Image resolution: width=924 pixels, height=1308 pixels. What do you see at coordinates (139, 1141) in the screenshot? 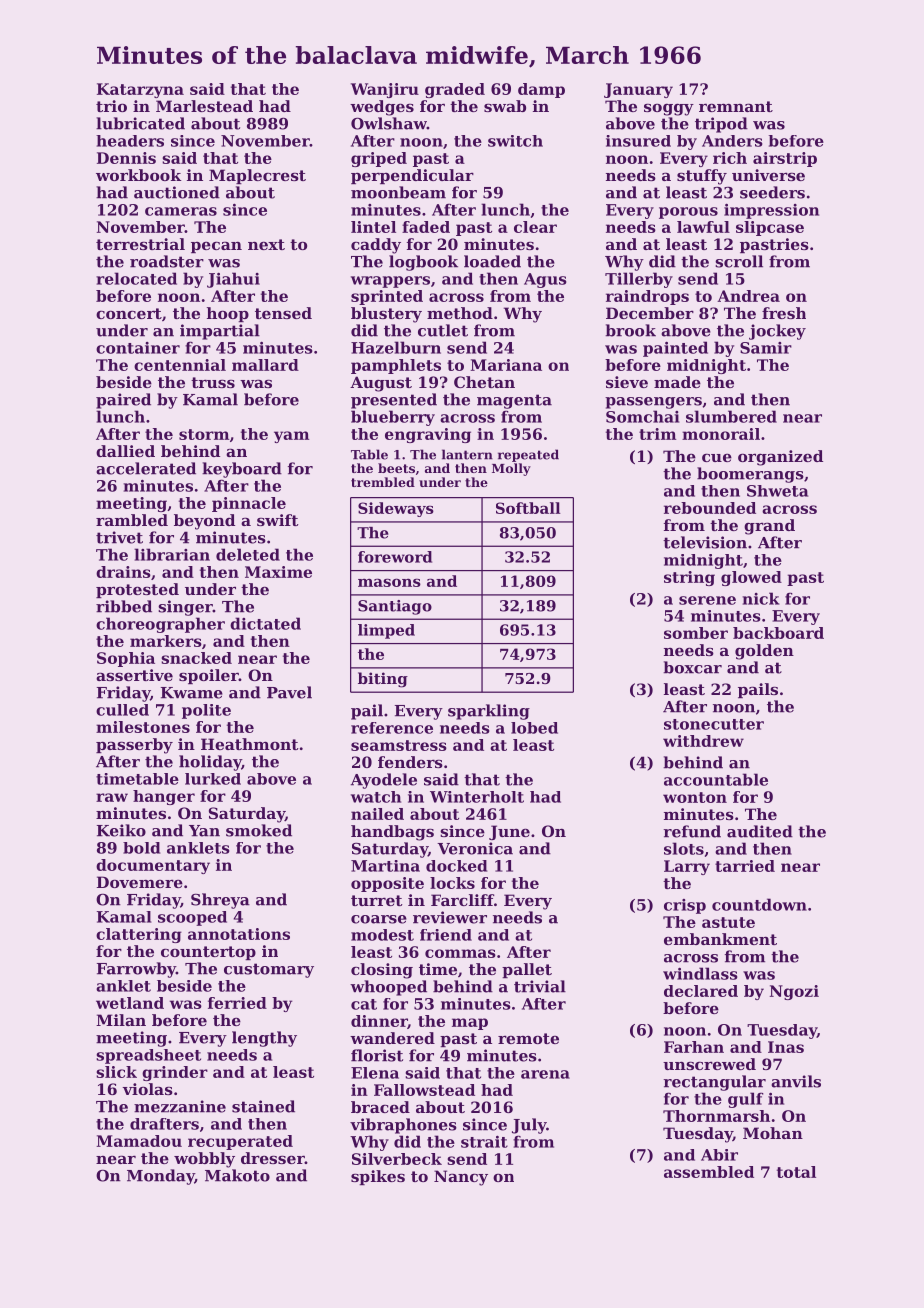
I see `Mamadou` at bounding box center [139, 1141].
